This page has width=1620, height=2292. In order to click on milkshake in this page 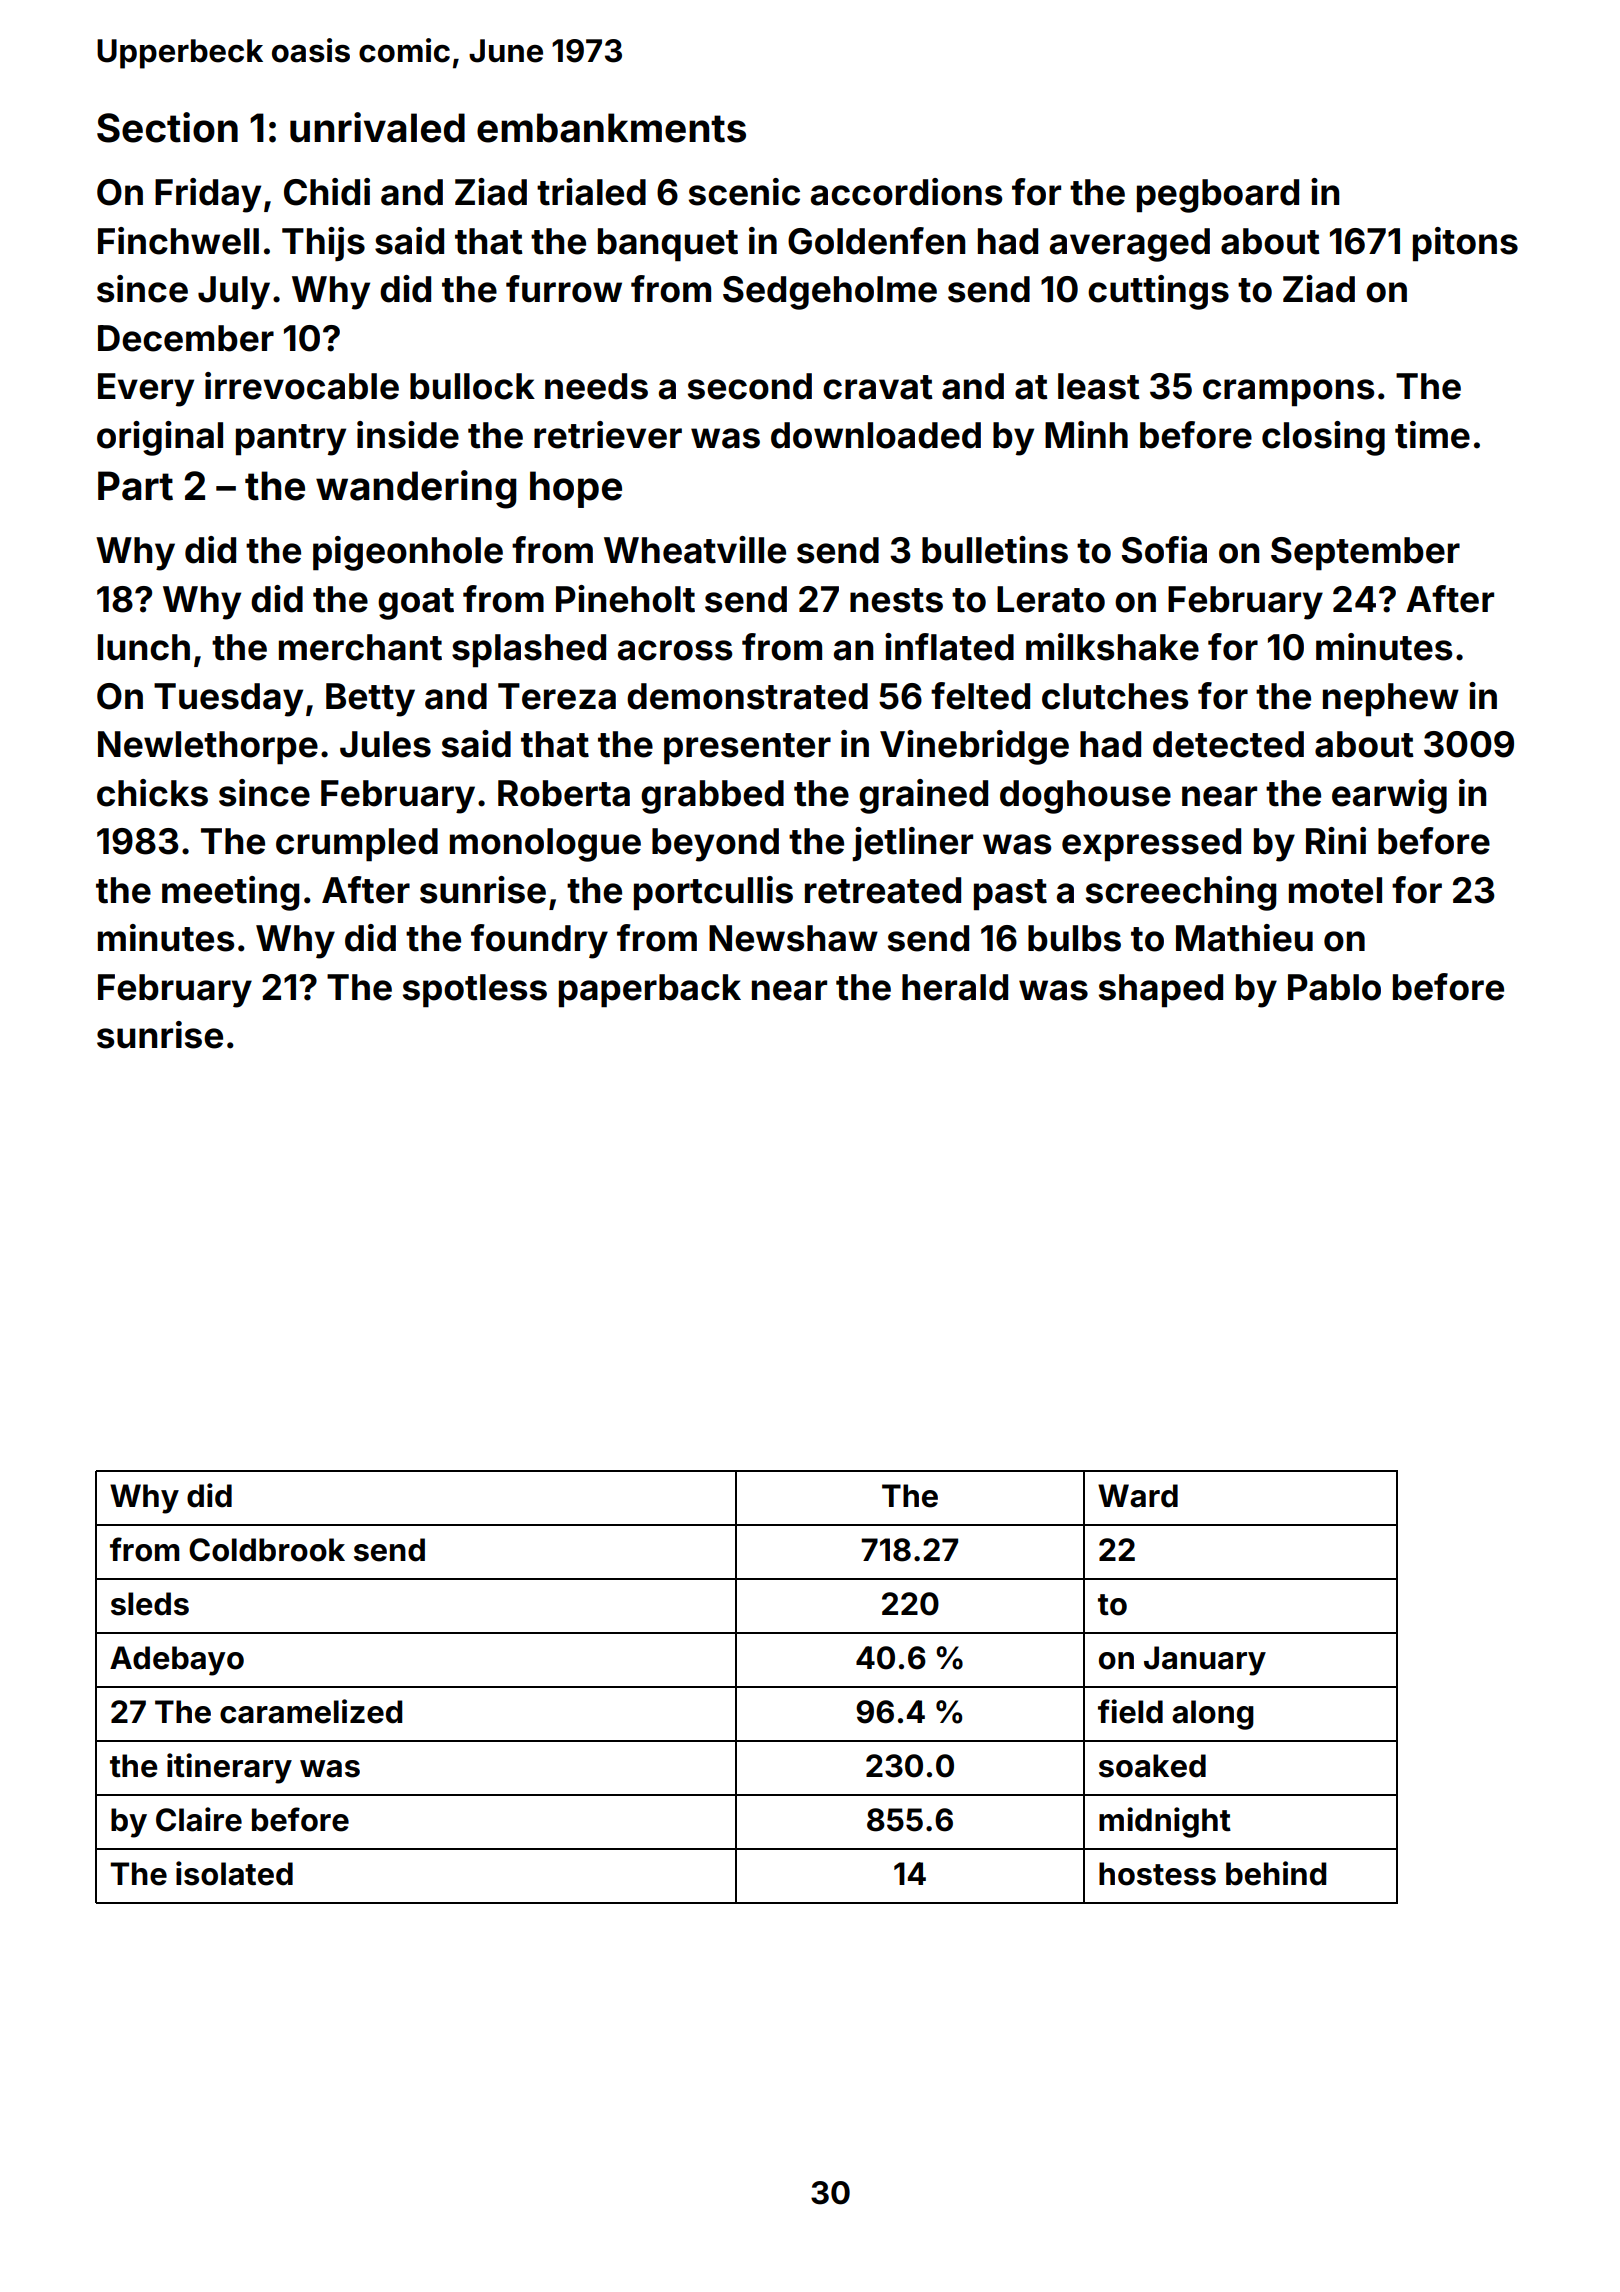, I will do `click(1112, 647)`.
